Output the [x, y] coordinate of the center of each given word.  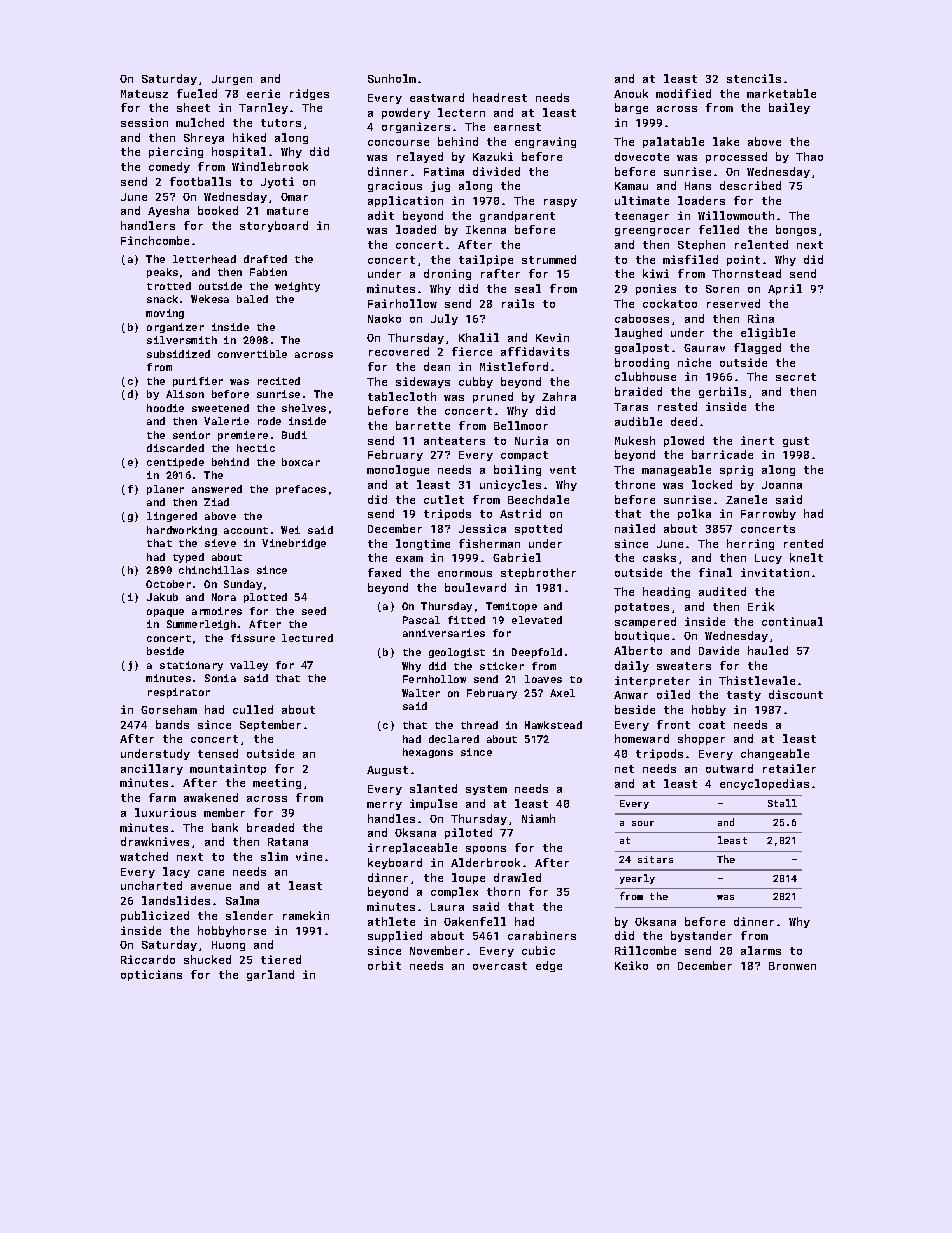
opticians [151, 975]
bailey [789, 108]
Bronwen [792, 966]
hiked [249, 137]
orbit [384, 965]
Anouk [631, 93]
